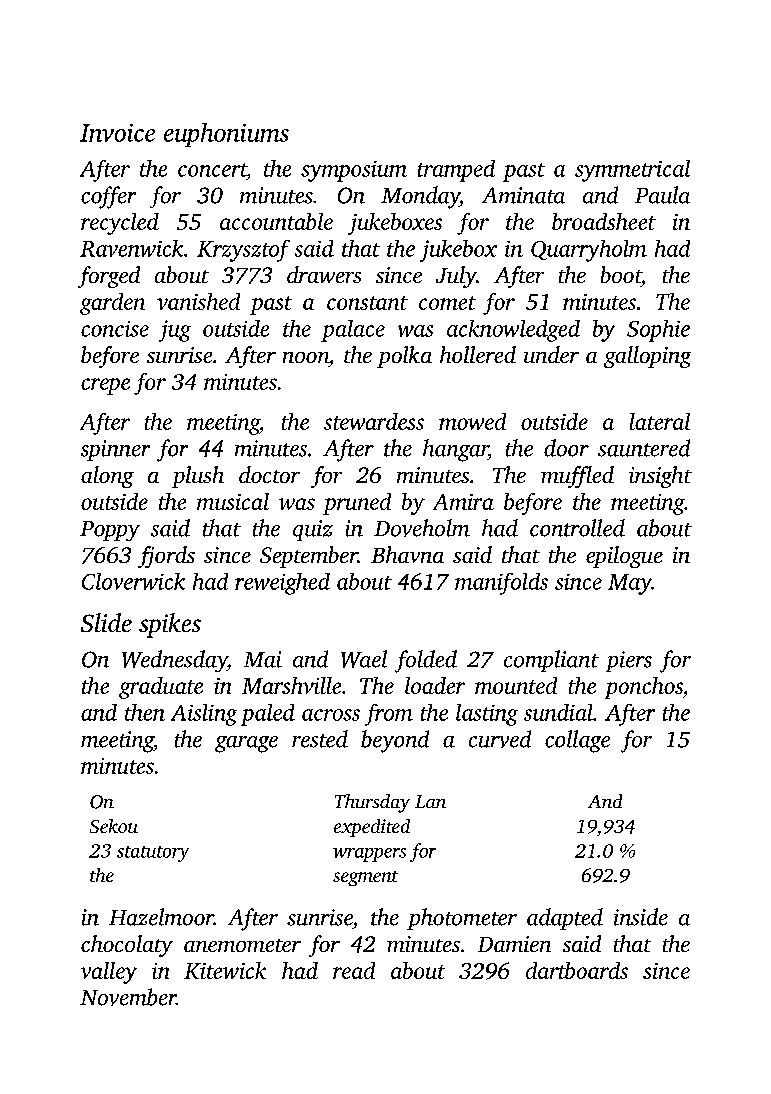 The width and height of the document is (771, 1094). What do you see at coordinates (455, 450) in the document?
I see `hangar` at bounding box center [455, 450].
